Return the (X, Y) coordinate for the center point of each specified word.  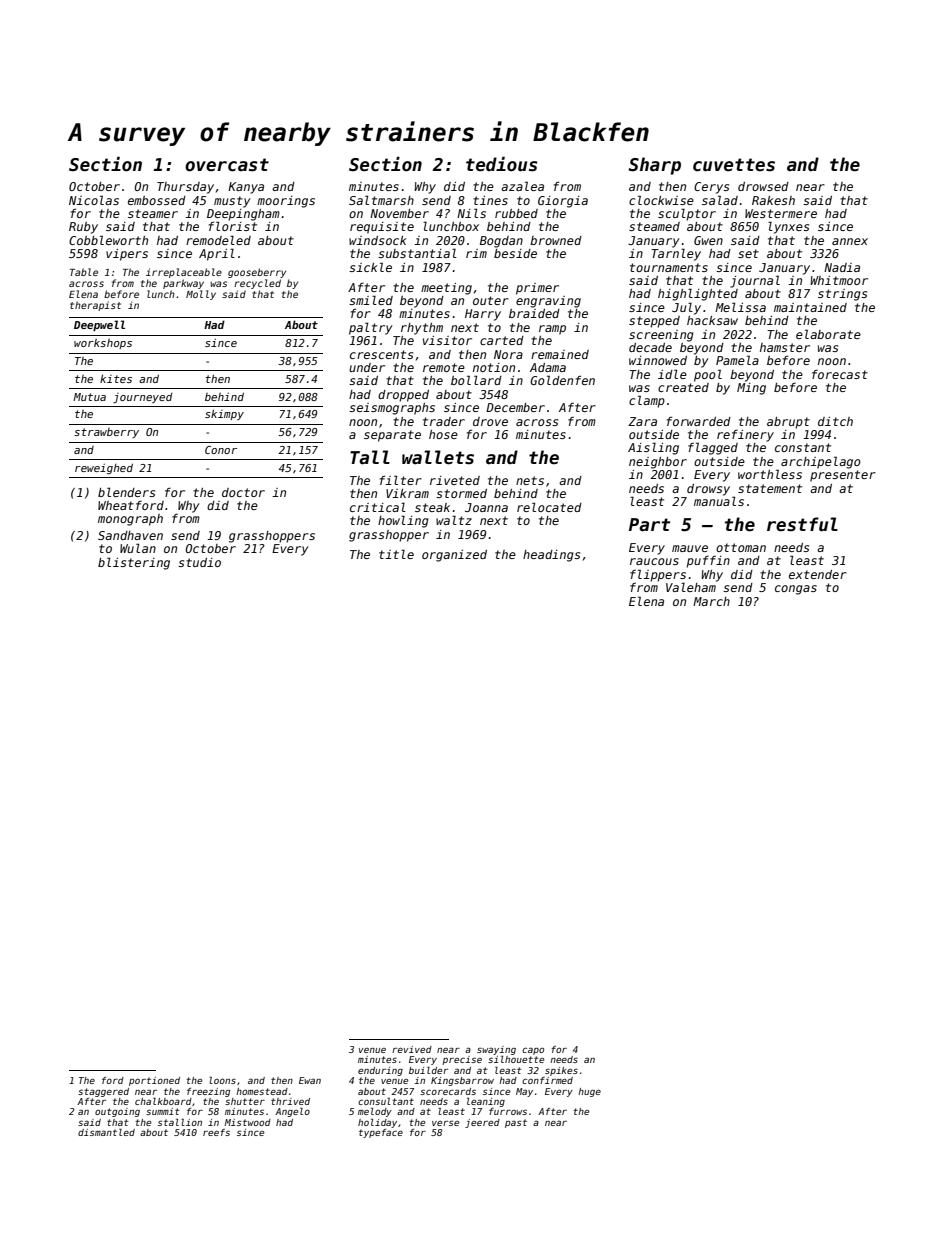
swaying (496, 1050)
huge (589, 1092)
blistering (134, 563)
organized (454, 556)
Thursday (185, 188)
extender (818, 574)
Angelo (292, 1112)
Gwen (708, 240)
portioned (154, 1081)
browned (556, 240)
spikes (561, 1071)
